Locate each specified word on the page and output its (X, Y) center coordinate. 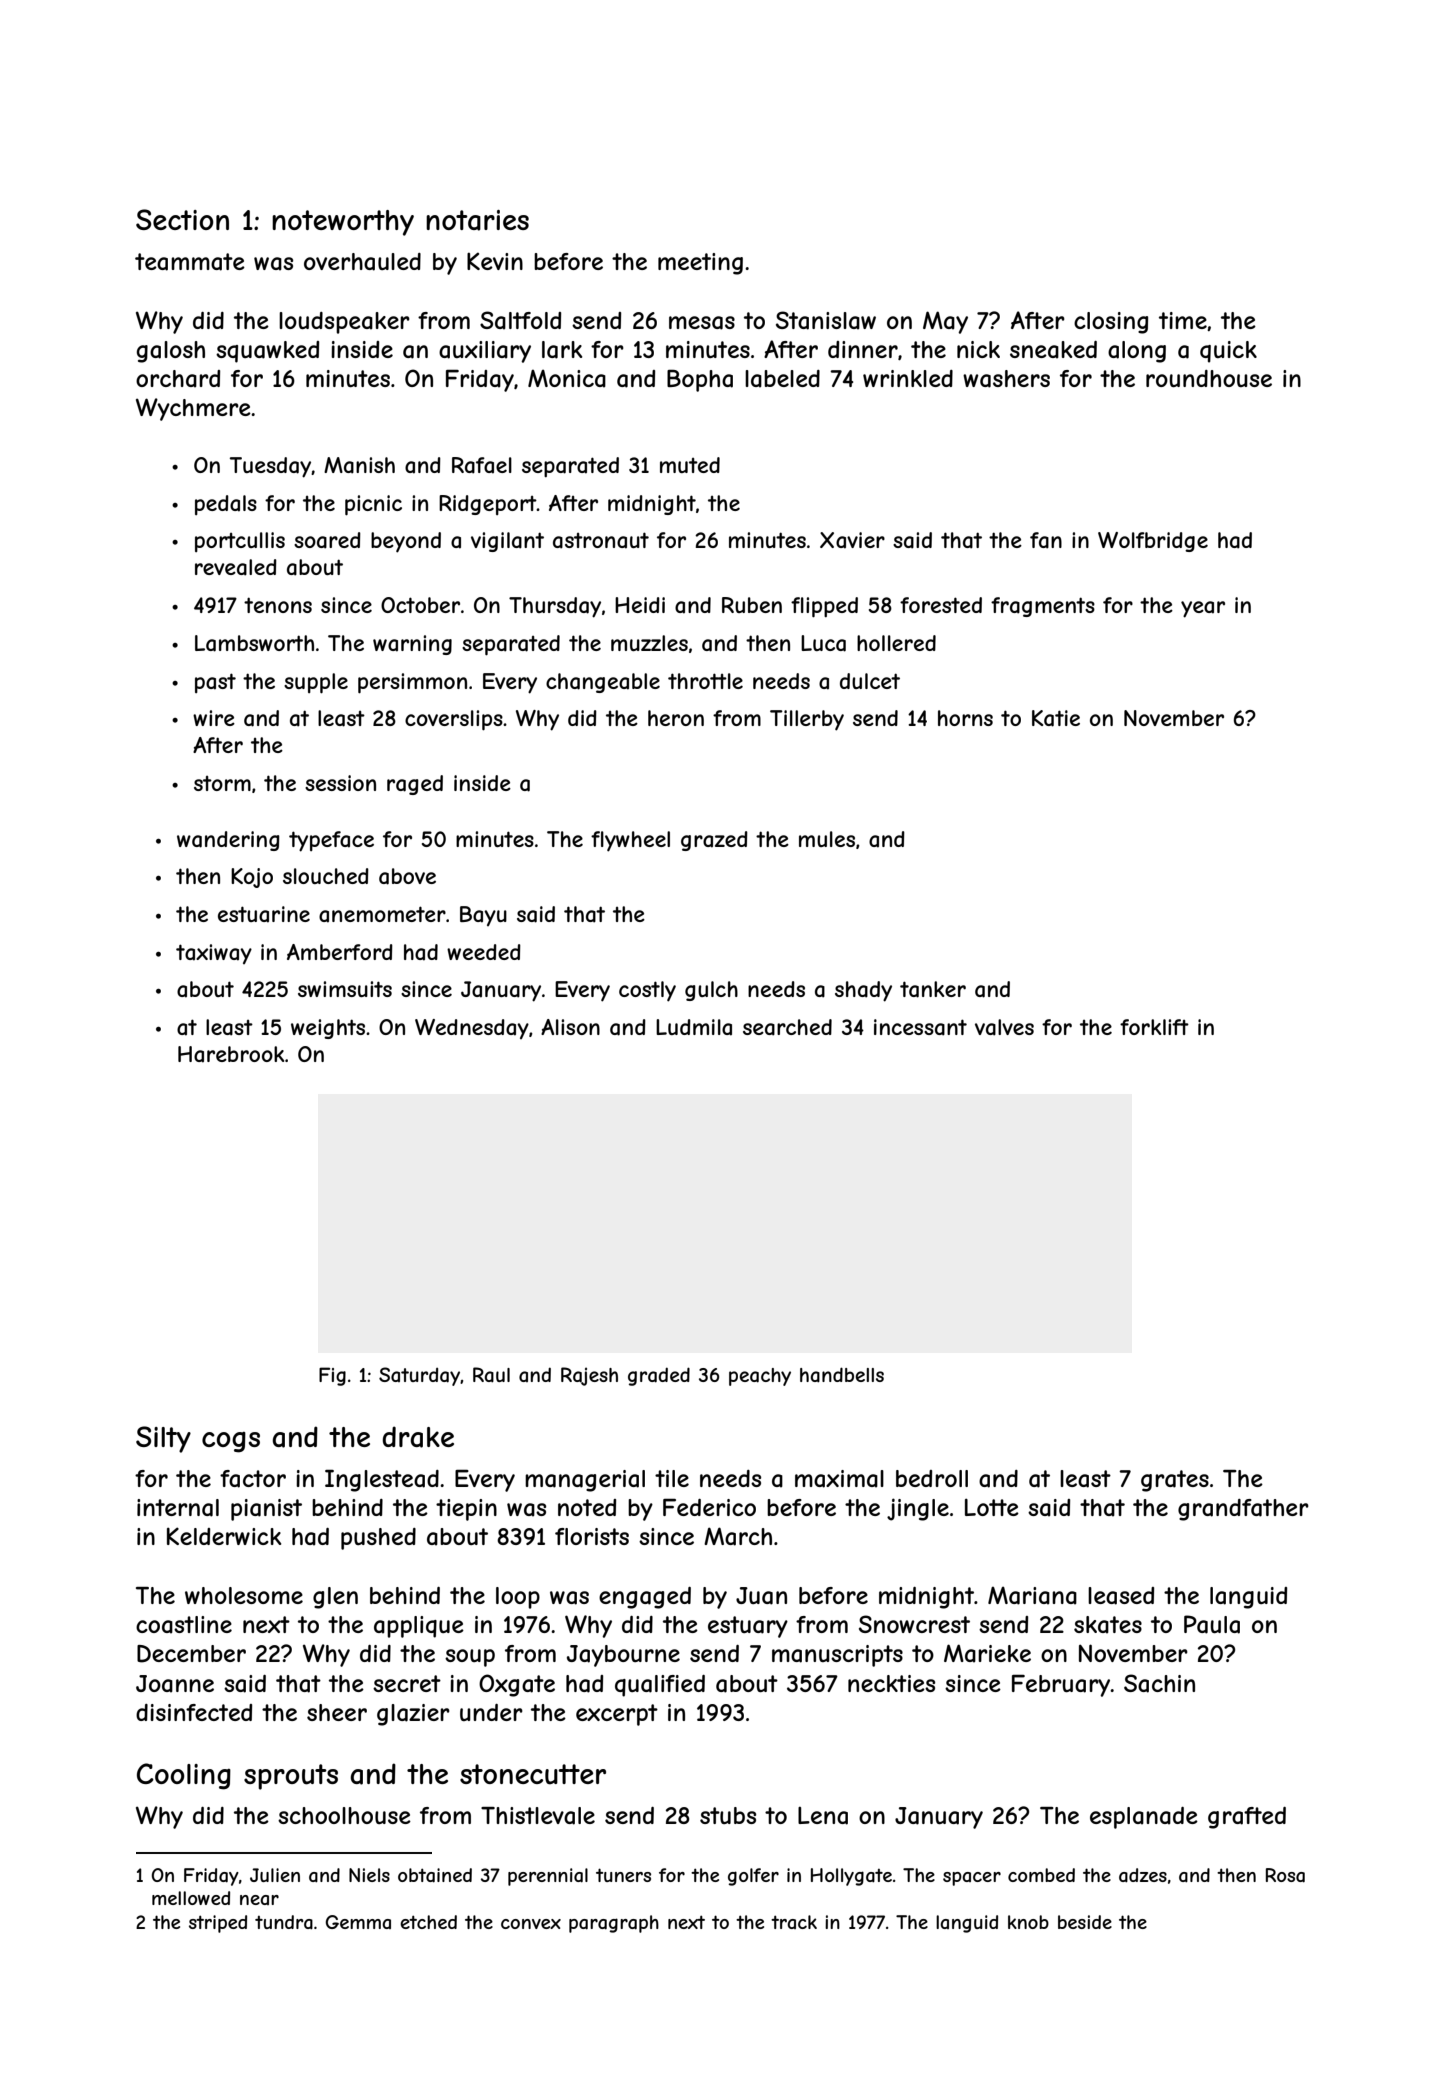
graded (659, 1376)
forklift (1154, 1027)
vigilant (507, 542)
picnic (373, 505)
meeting (700, 264)
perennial (548, 1877)
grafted (1247, 1818)
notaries (477, 220)
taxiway (214, 954)
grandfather (1243, 1510)
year (1203, 609)
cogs (231, 1442)
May (945, 322)
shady (863, 991)
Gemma (358, 1922)
